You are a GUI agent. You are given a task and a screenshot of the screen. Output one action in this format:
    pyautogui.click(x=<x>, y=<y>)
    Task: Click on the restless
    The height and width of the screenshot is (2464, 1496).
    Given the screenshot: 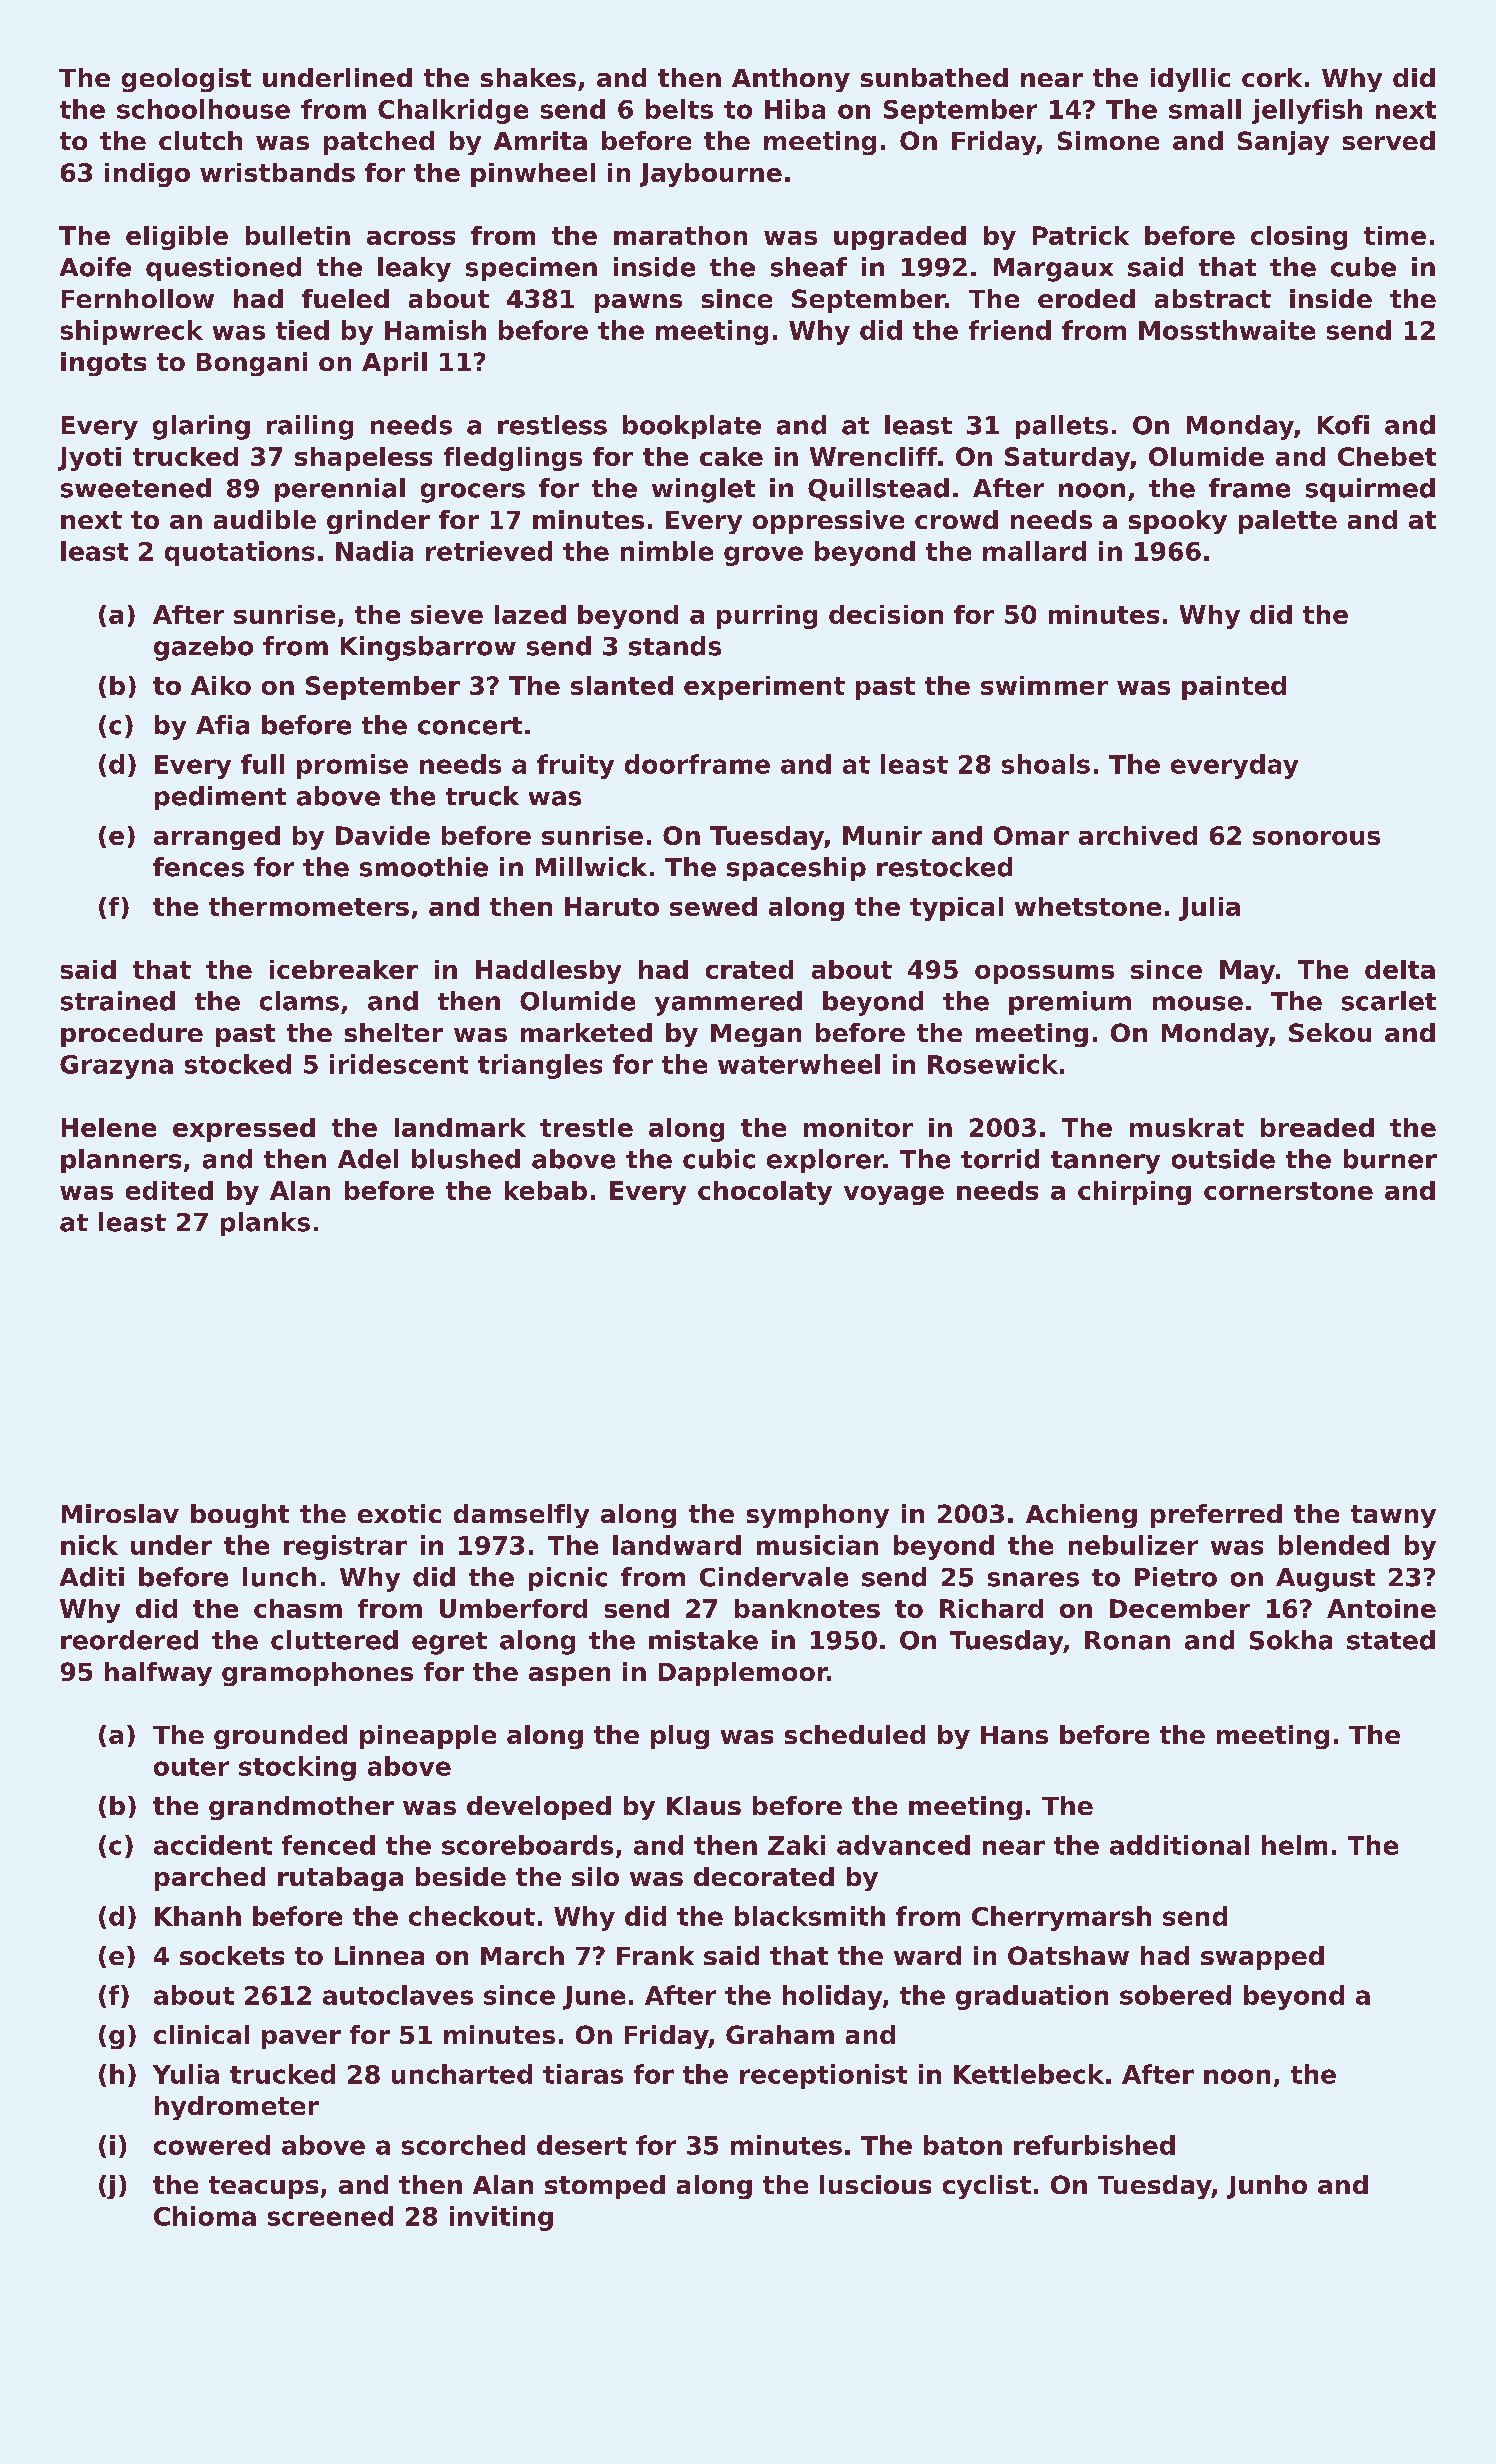 What is the action you would take?
    pyautogui.click(x=552, y=425)
